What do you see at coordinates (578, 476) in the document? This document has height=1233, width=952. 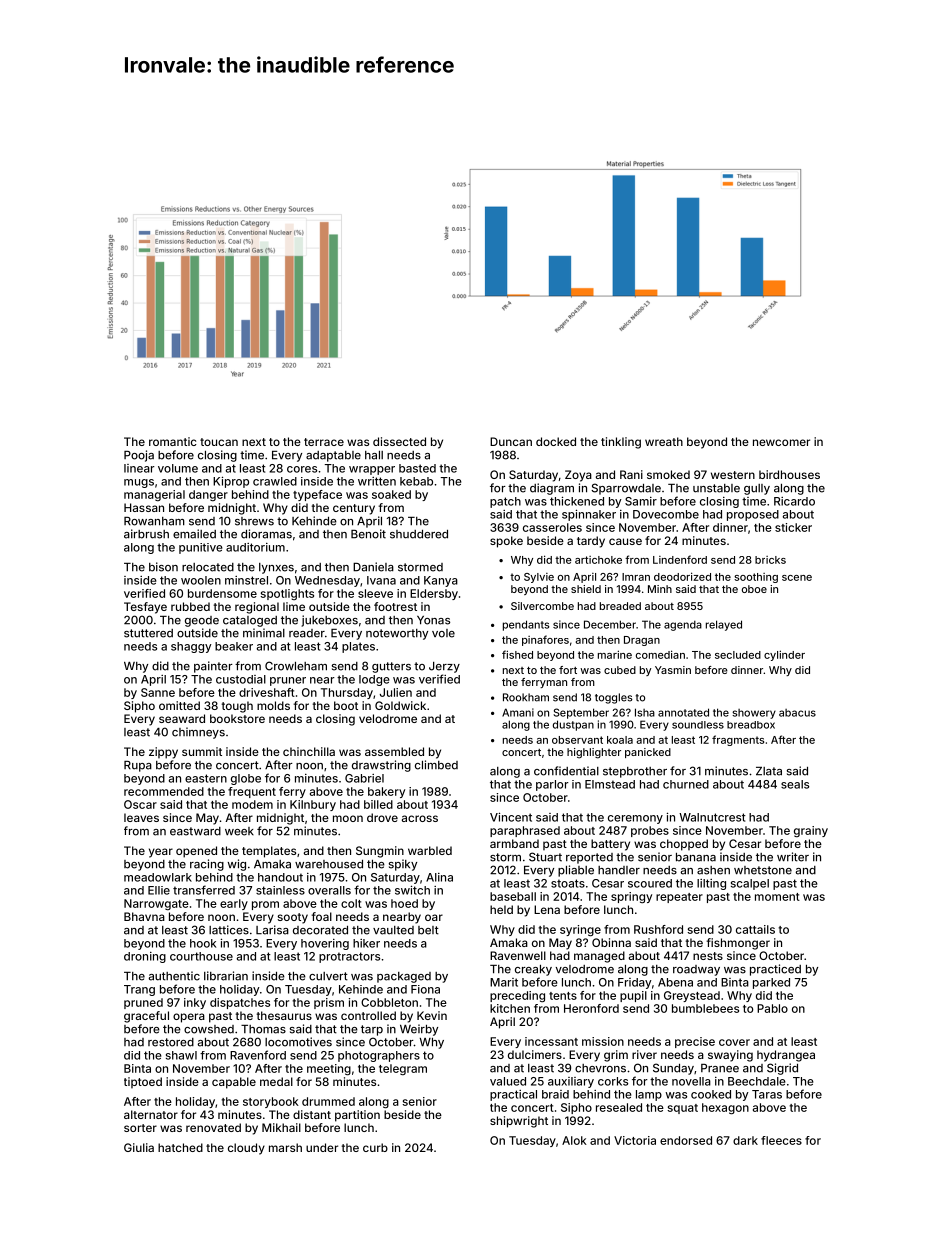 I see `Zoya` at bounding box center [578, 476].
